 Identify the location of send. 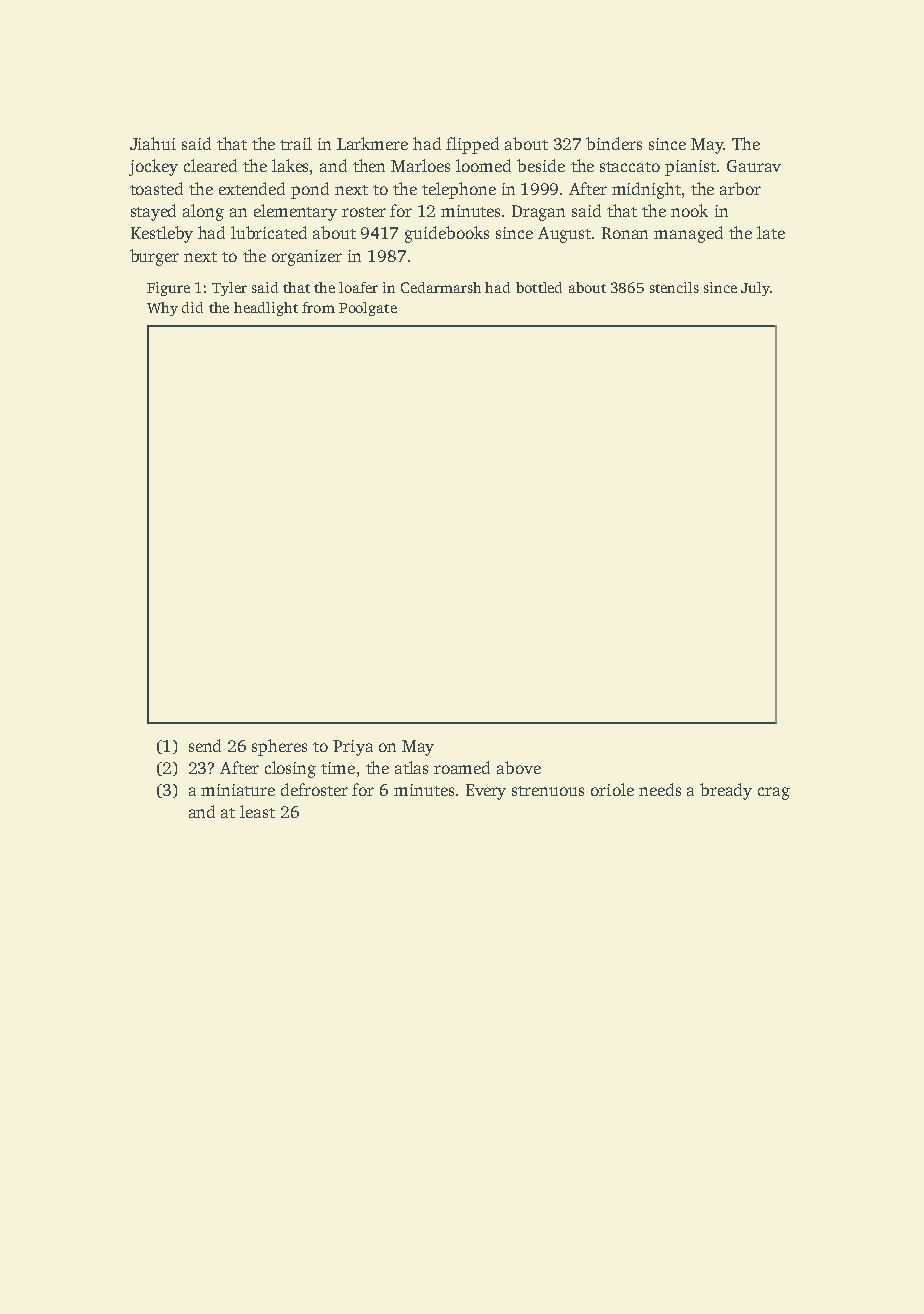
(205, 745).
